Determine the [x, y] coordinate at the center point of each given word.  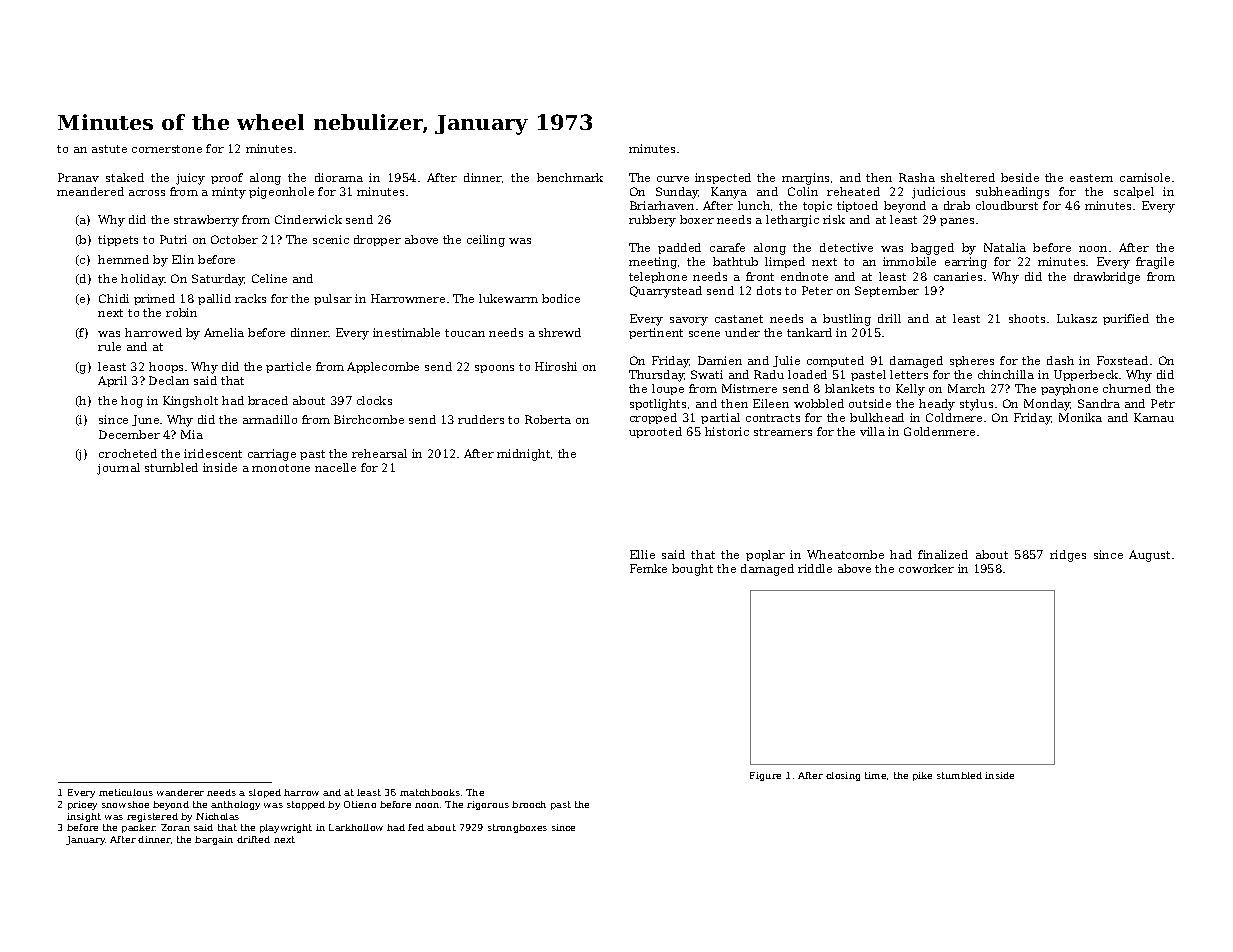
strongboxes [517, 828]
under [742, 332]
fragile [1155, 263]
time [875, 775]
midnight [523, 455]
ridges [1068, 556]
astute [109, 149]
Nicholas [217, 816]
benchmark [570, 177]
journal [118, 469]
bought [692, 570]
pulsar [333, 299]
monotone [281, 468]
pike [922, 776]
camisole [1145, 177]
